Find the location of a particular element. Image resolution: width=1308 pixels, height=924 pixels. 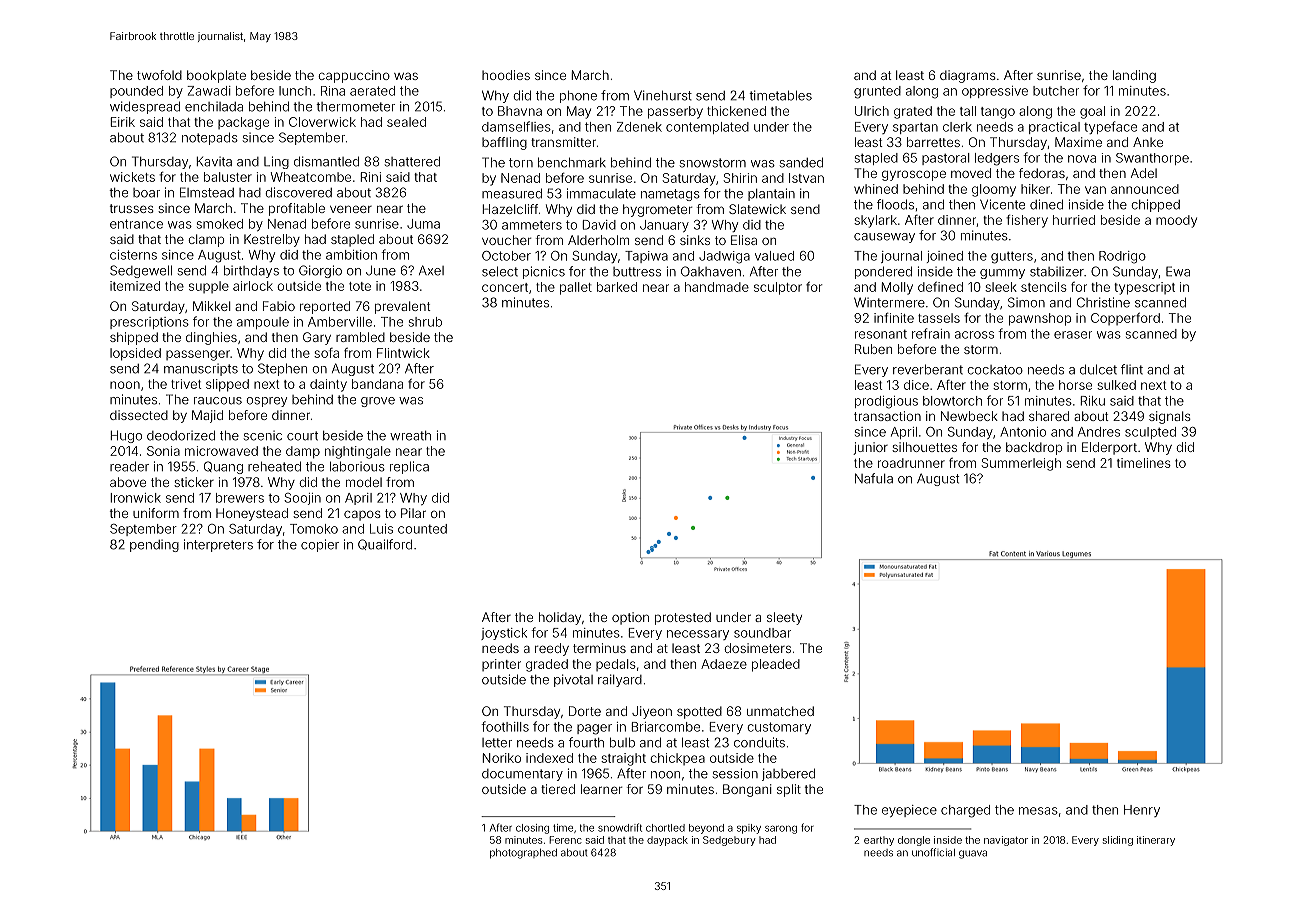

veneer is located at coordinates (351, 209).
